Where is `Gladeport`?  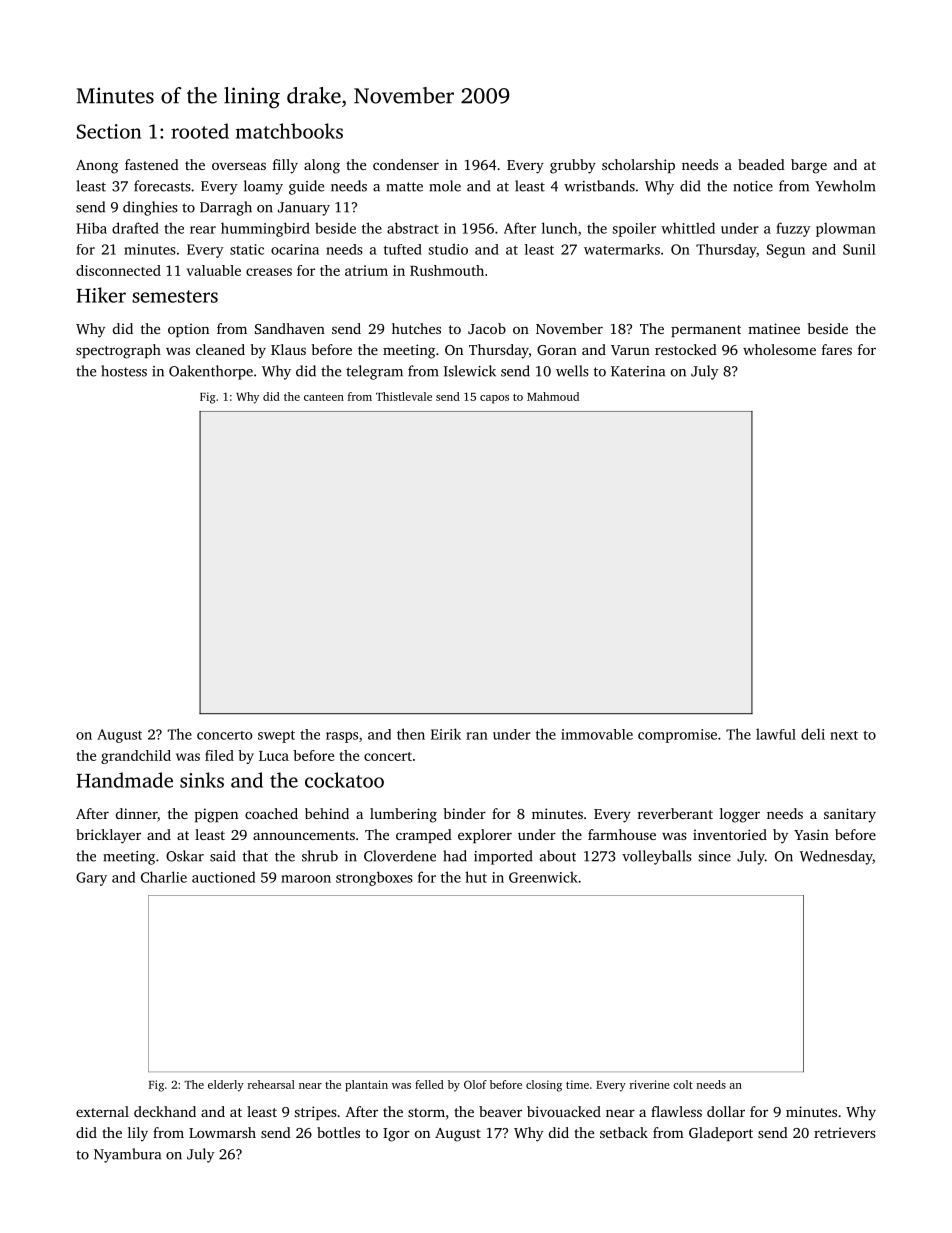 Gladeport is located at coordinates (721, 1134).
